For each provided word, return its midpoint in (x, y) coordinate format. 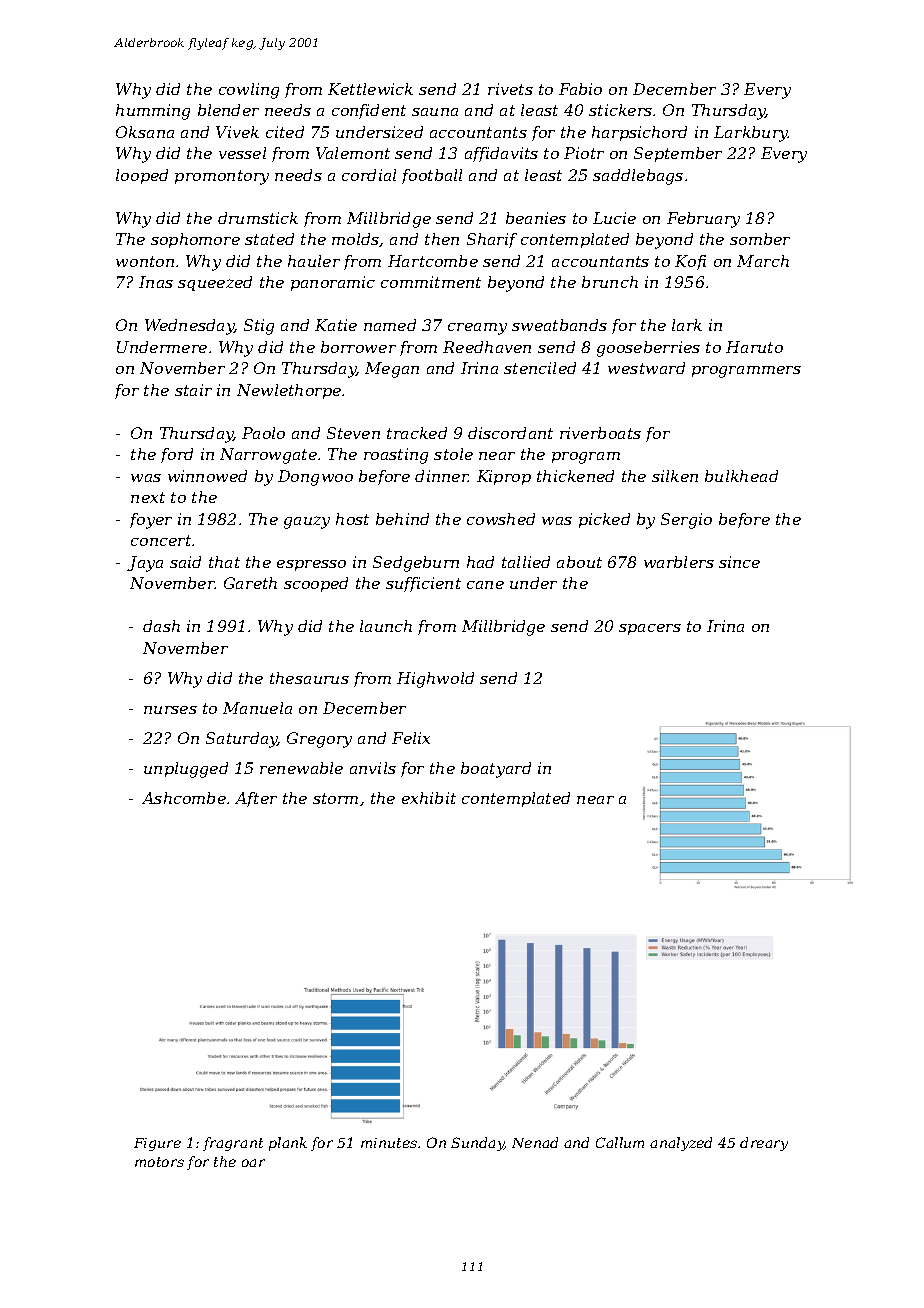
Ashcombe (184, 798)
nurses (170, 710)
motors (159, 1162)
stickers (620, 110)
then (442, 239)
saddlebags (638, 177)
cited (285, 132)
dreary (764, 1144)
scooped (316, 584)
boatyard (496, 770)
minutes (389, 1143)
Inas (156, 282)
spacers (650, 629)
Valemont (353, 153)
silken (675, 476)
